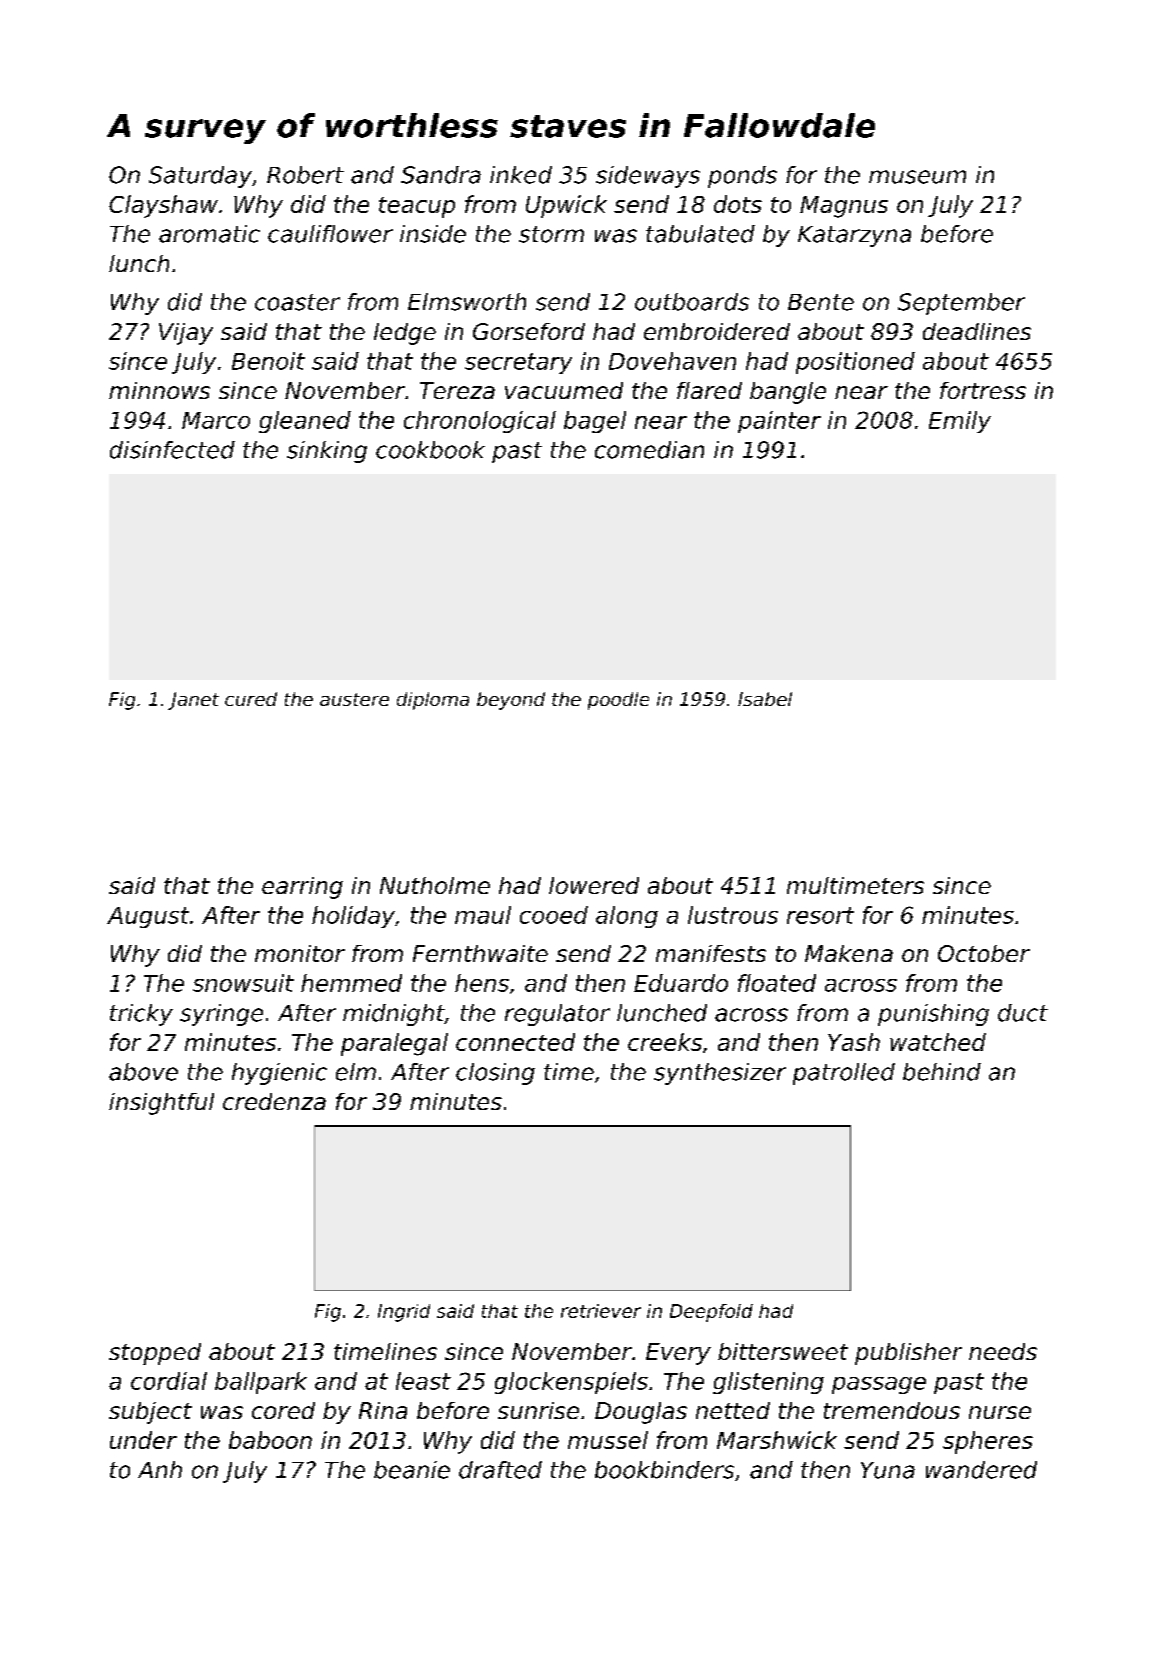  Describe the element at coordinates (648, 177) in the screenshot. I see `sideways` at that location.
